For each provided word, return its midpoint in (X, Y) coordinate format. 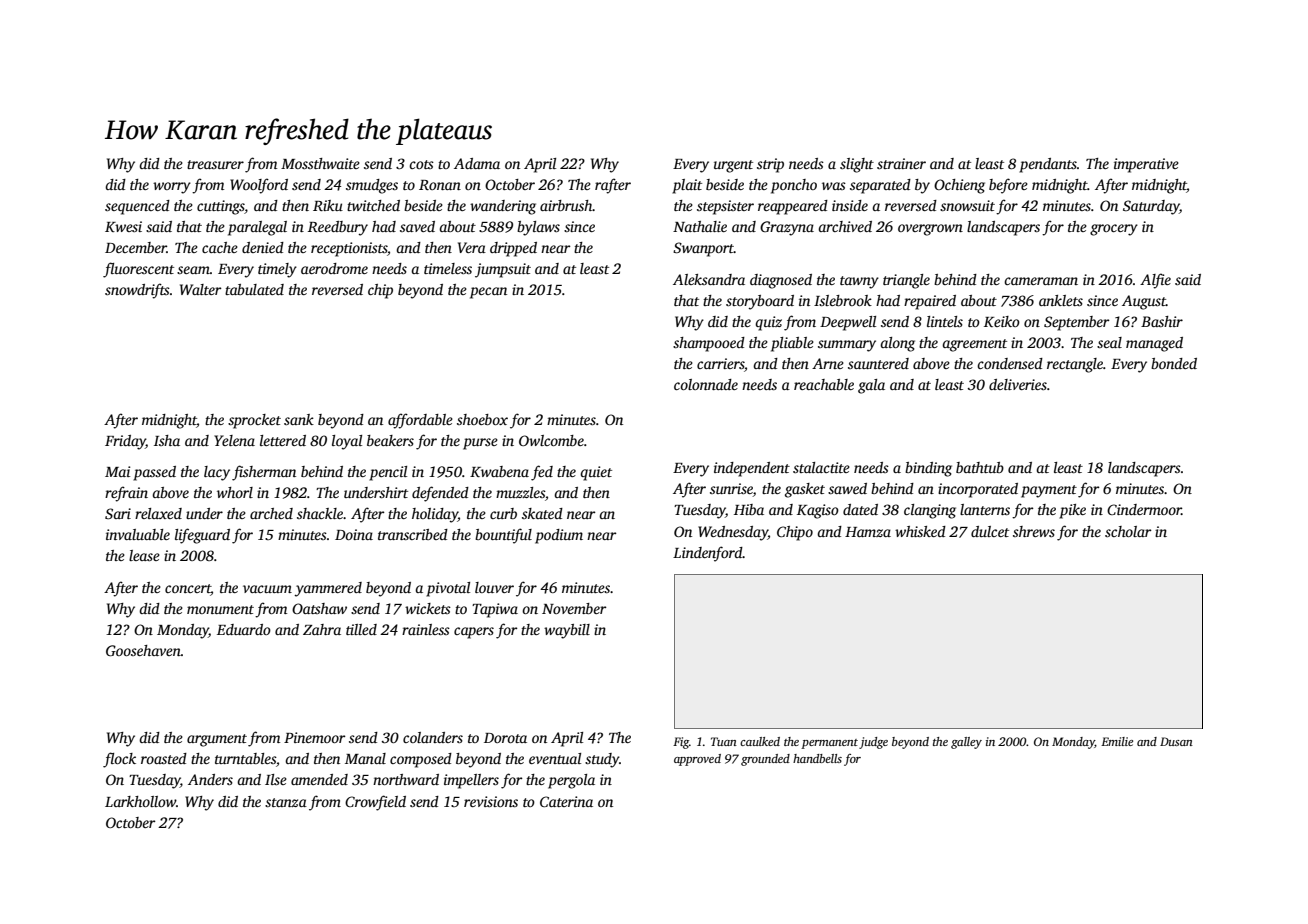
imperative (1146, 165)
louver (494, 587)
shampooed (709, 344)
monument (220, 609)
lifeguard (202, 536)
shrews (1034, 531)
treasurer (215, 164)
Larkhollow (140, 801)
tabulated (254, 289)
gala (871, 386)
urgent (733, 166)
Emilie (1117, 741)
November (574, 608)
